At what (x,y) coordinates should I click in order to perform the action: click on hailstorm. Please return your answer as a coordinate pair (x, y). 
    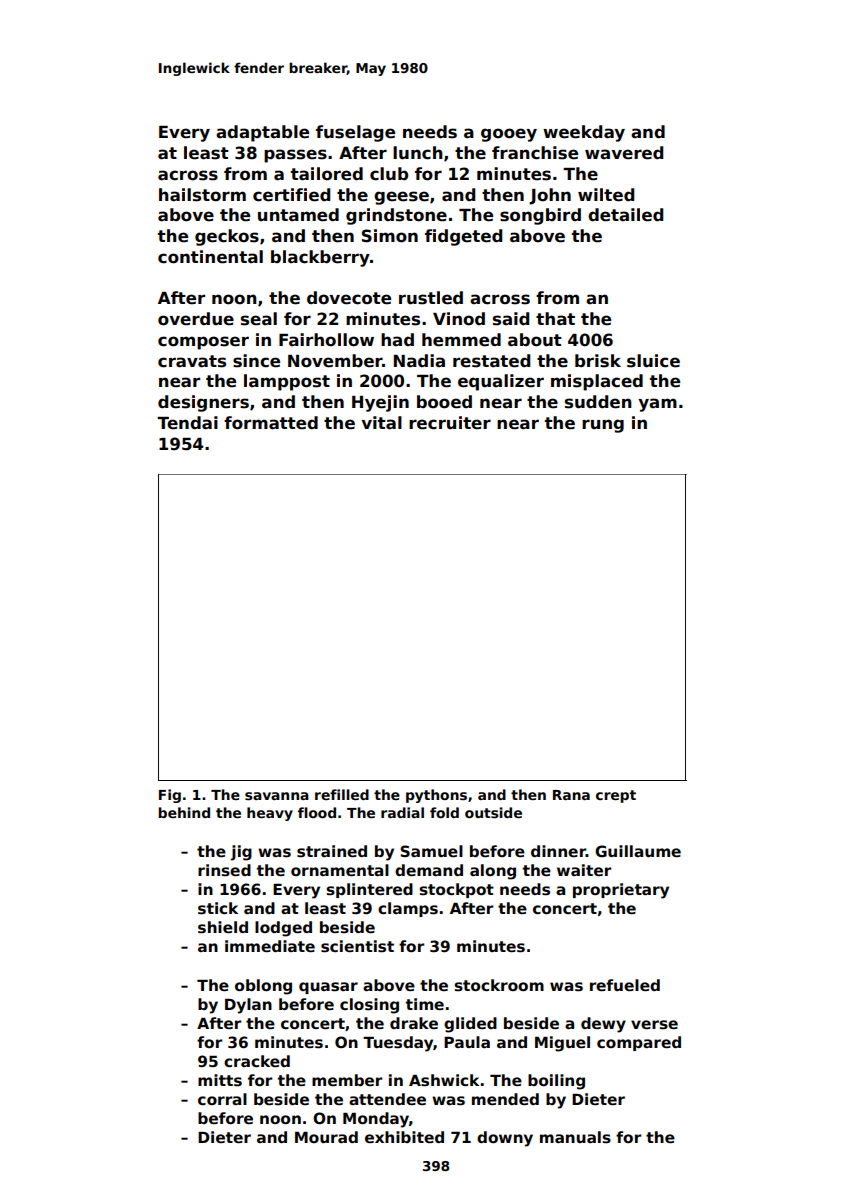
    Looking at the image, I should click on (202, 195).
